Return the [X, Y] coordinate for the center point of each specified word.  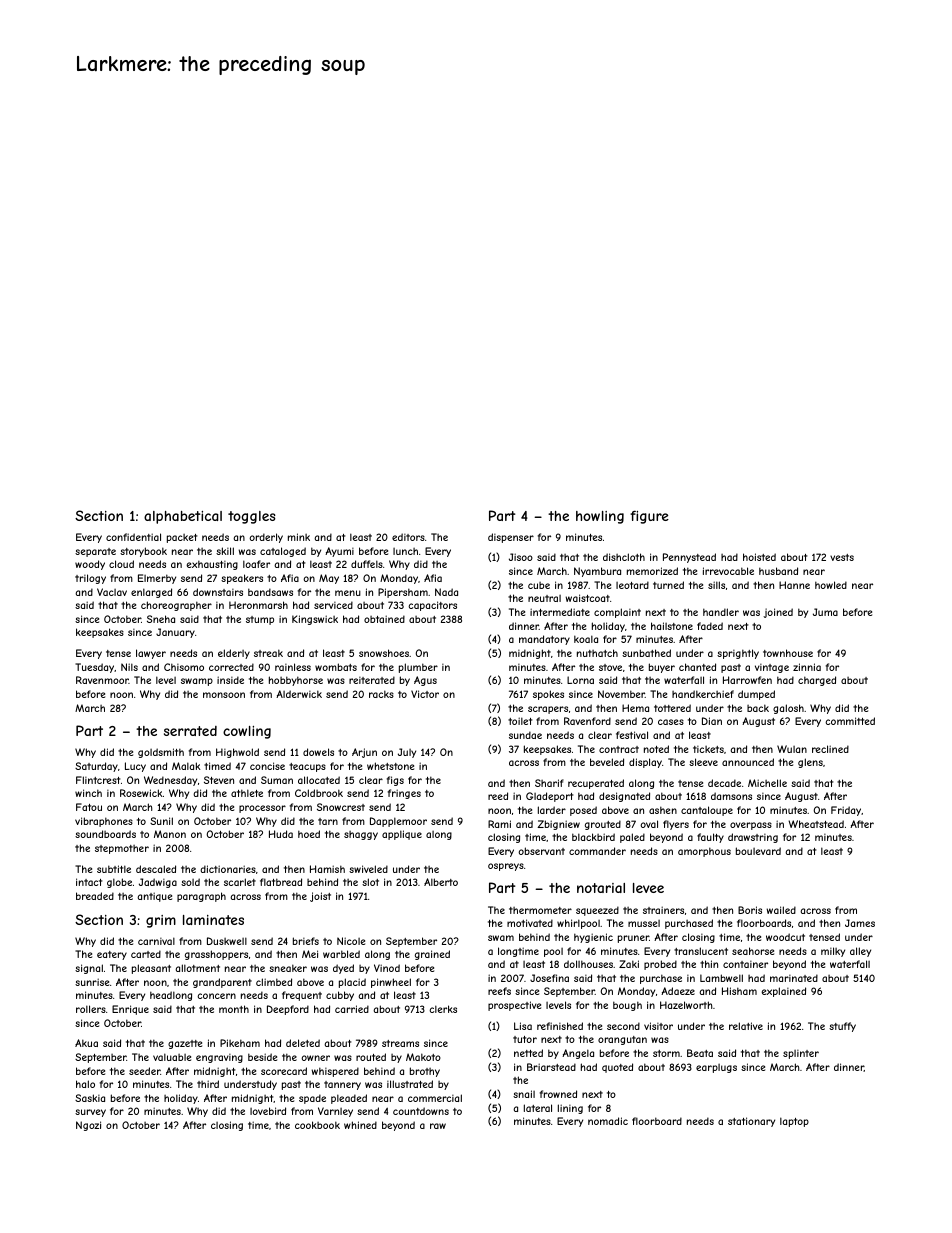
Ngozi [88, 1126]
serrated [190, 731]
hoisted [759, 557]
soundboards [105, 834]
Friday [846, 811]
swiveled [368, 869]
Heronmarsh [258, 605]
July [407, 753]
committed [850, 721]
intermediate [560, 612]
